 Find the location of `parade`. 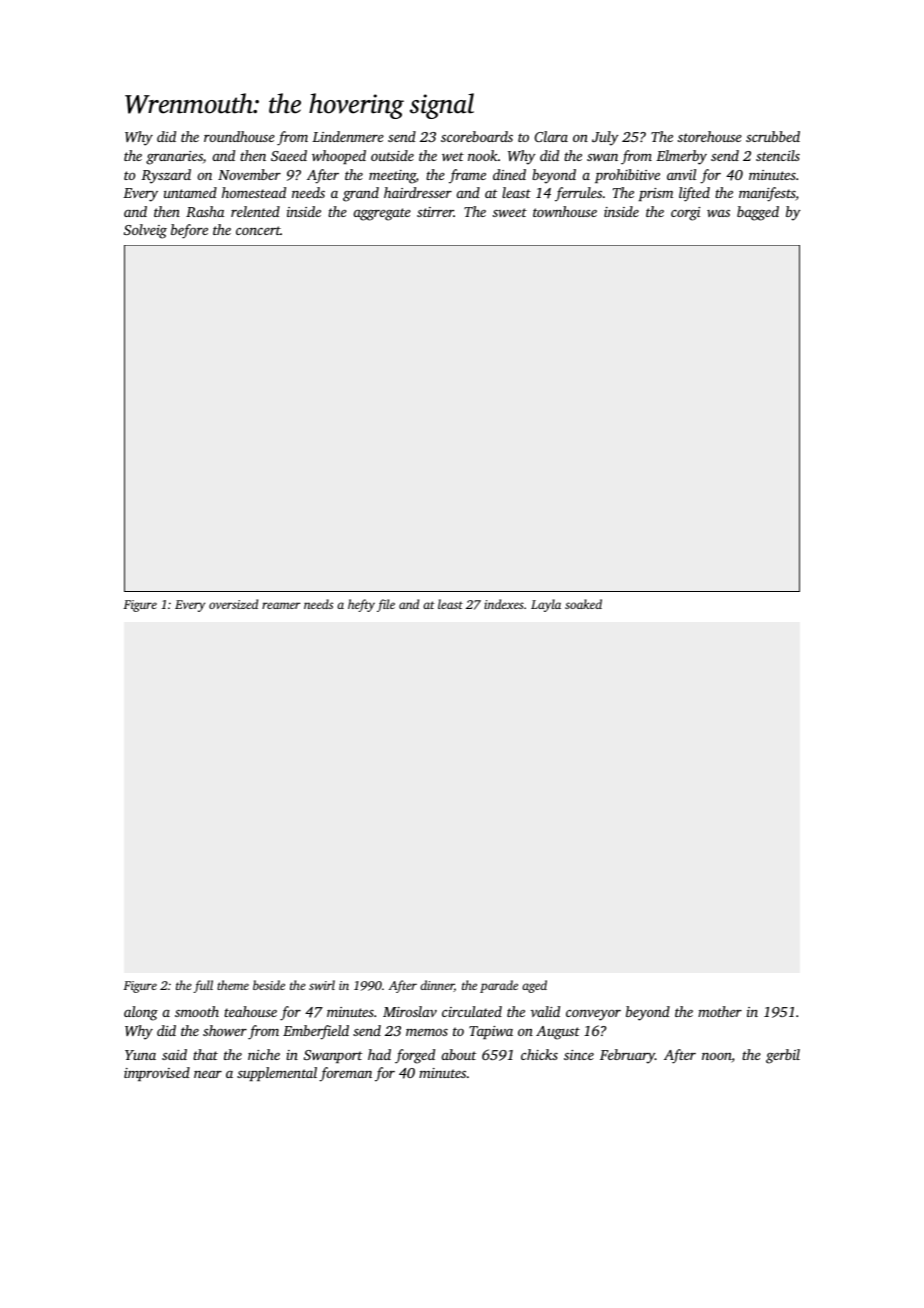

parade is located at coordinates (499, 986).
